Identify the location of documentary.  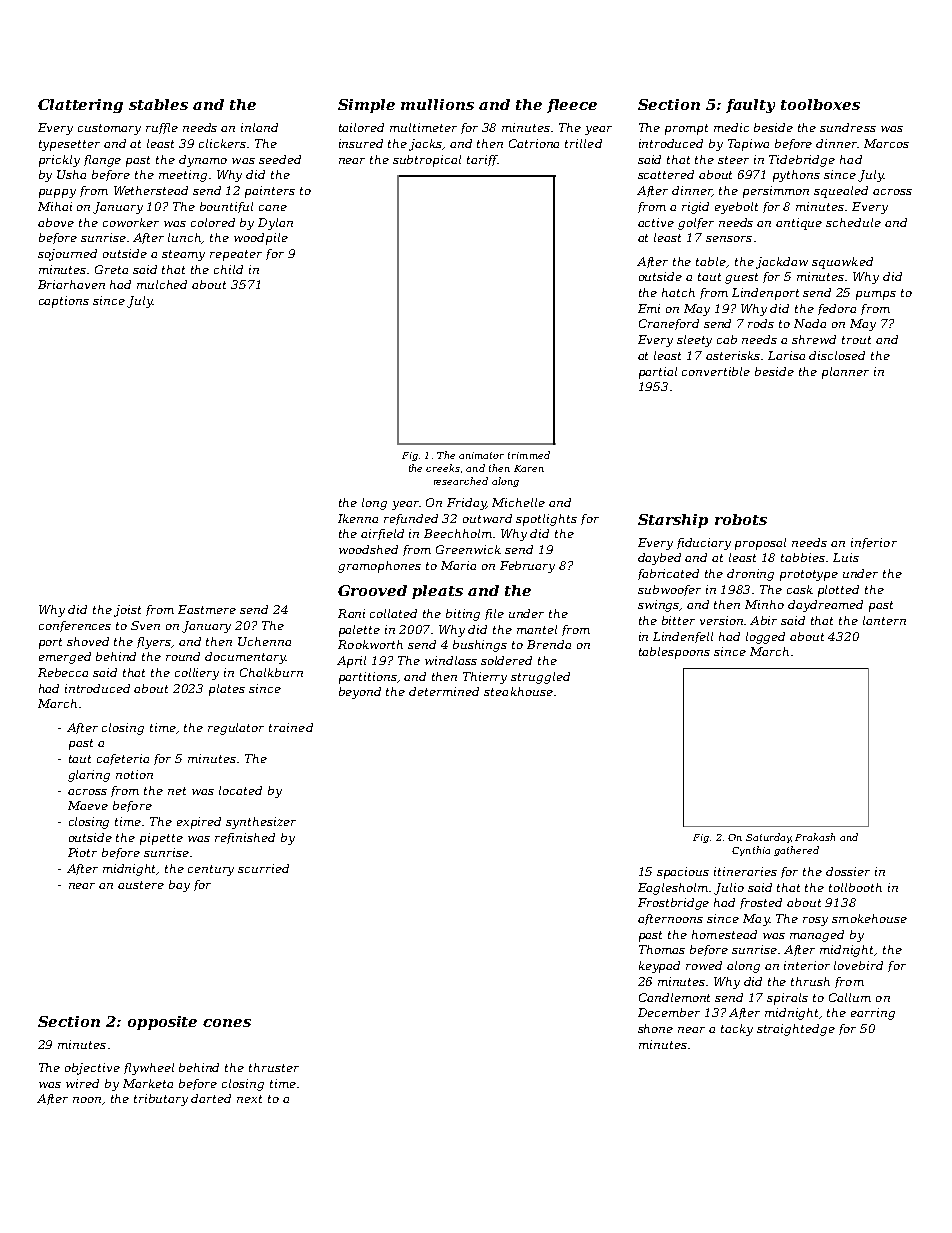
(245, 658).
